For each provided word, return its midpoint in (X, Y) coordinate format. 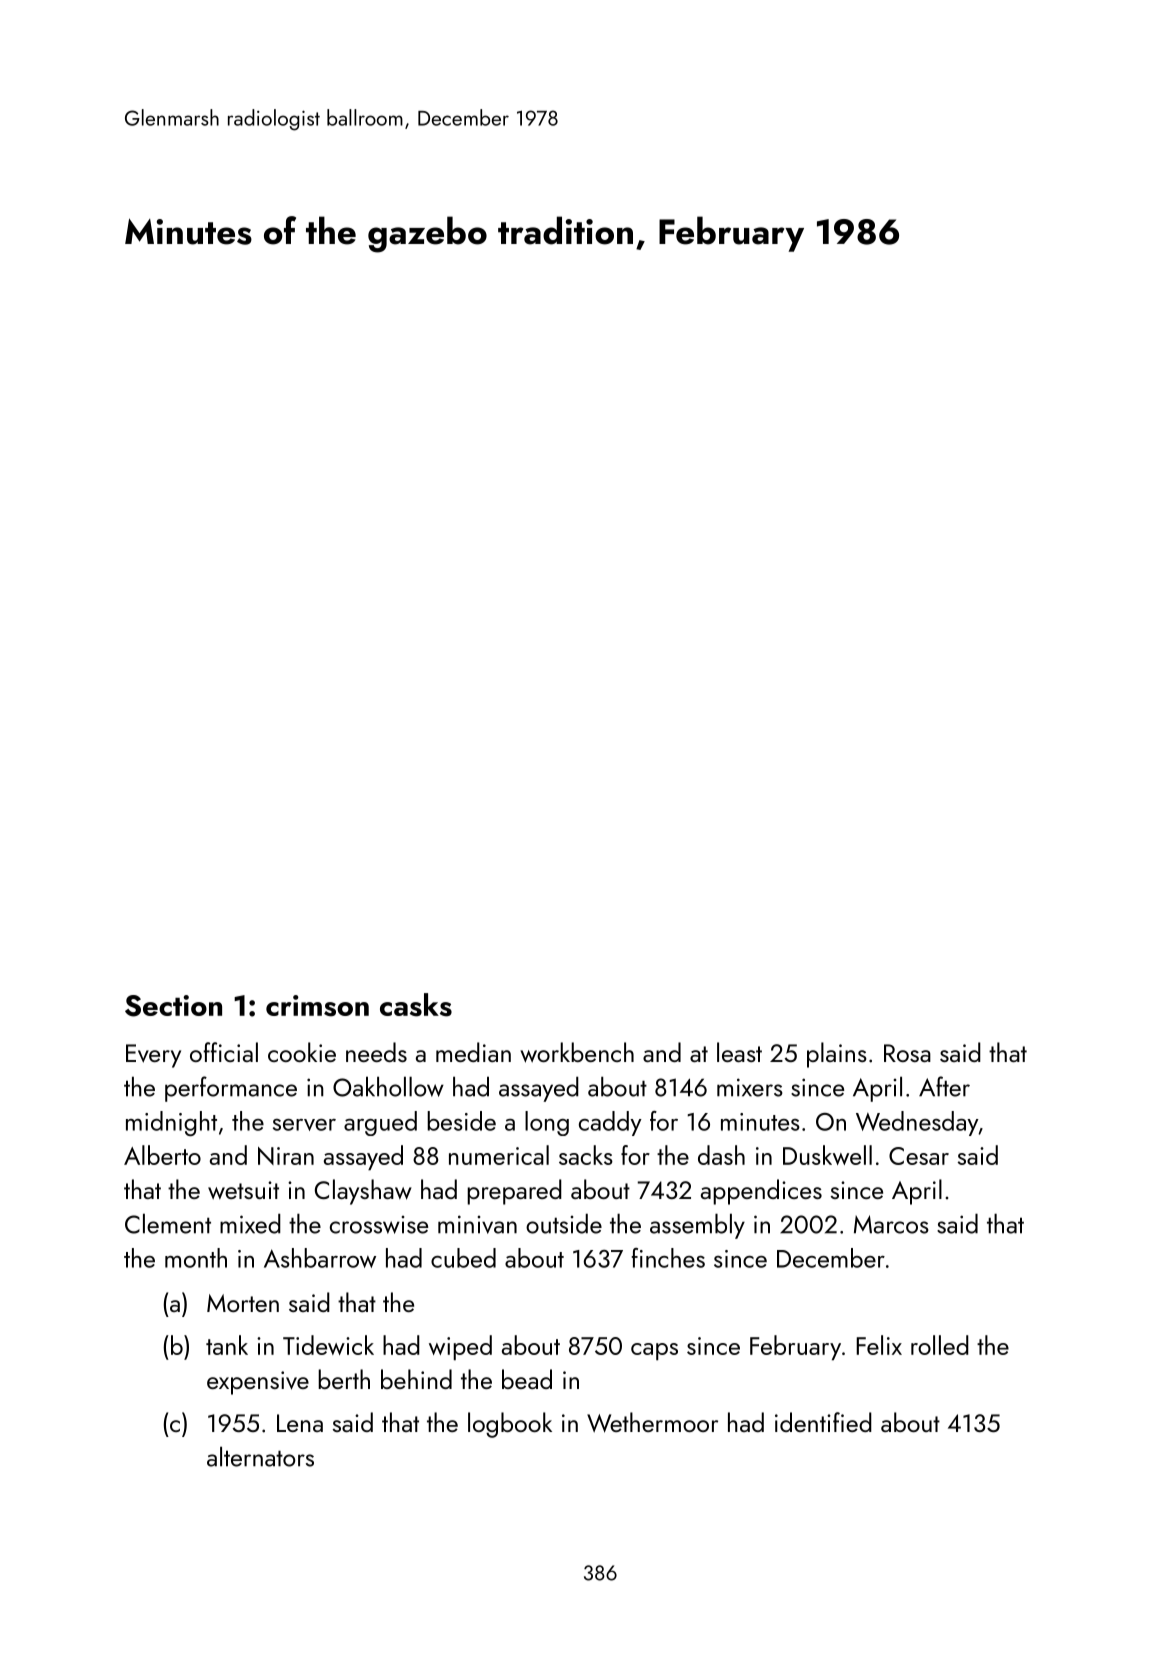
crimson (317, 1006)
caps (654, 1352)
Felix (879, 1345)
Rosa (907, 1053)
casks (416, 1005)
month (196, 1258)
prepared (514, 1192)
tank (227, 1345)
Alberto (162, 1155)
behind (416, 1379)
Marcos (891, 1224)
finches (668, 1258)
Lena (300, 1423)
